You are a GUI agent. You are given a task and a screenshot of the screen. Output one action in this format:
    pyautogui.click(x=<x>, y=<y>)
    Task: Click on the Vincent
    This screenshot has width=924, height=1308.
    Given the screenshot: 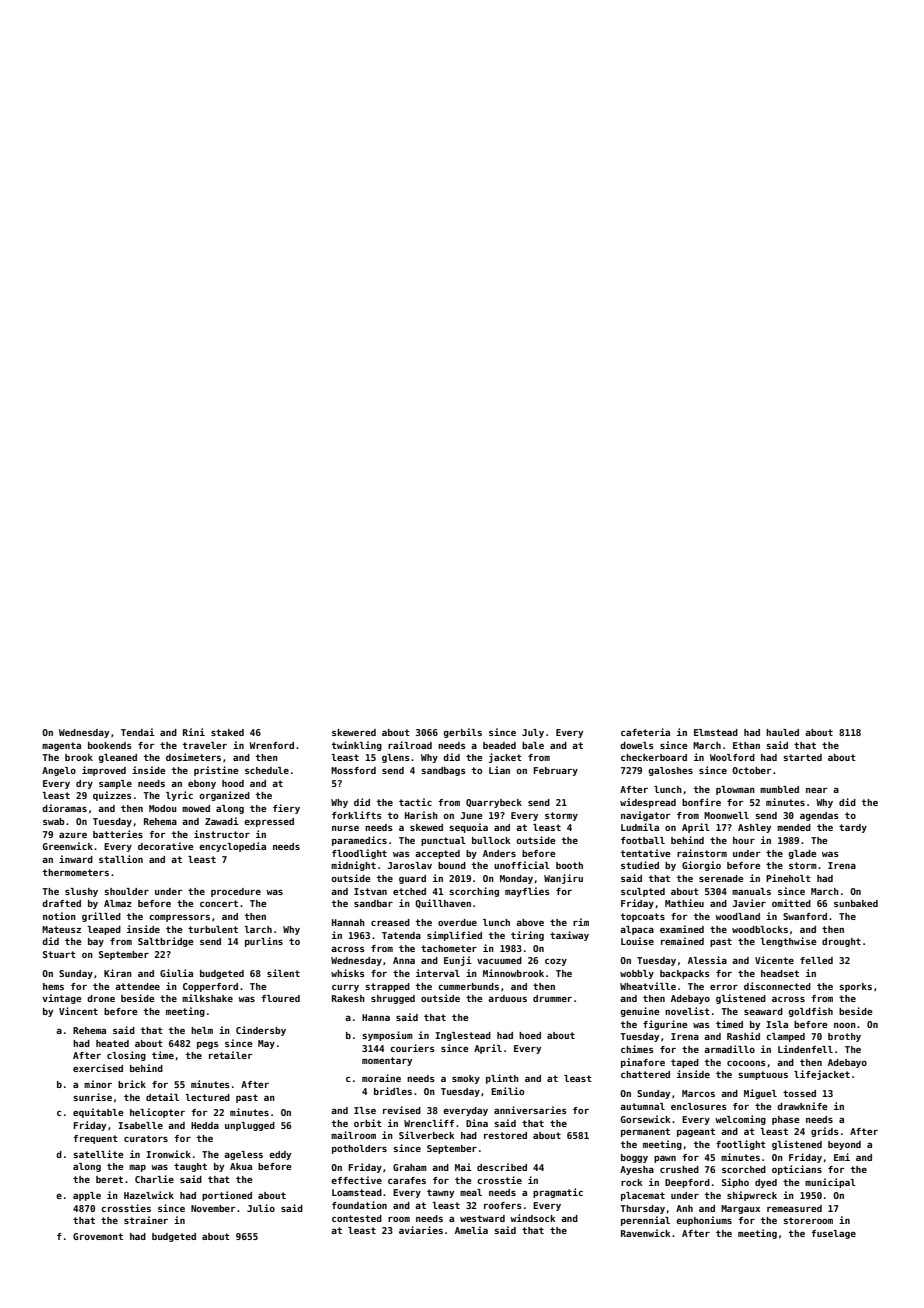 What is the action you would take?
    pyautogui.click(x=78, y=1011)
